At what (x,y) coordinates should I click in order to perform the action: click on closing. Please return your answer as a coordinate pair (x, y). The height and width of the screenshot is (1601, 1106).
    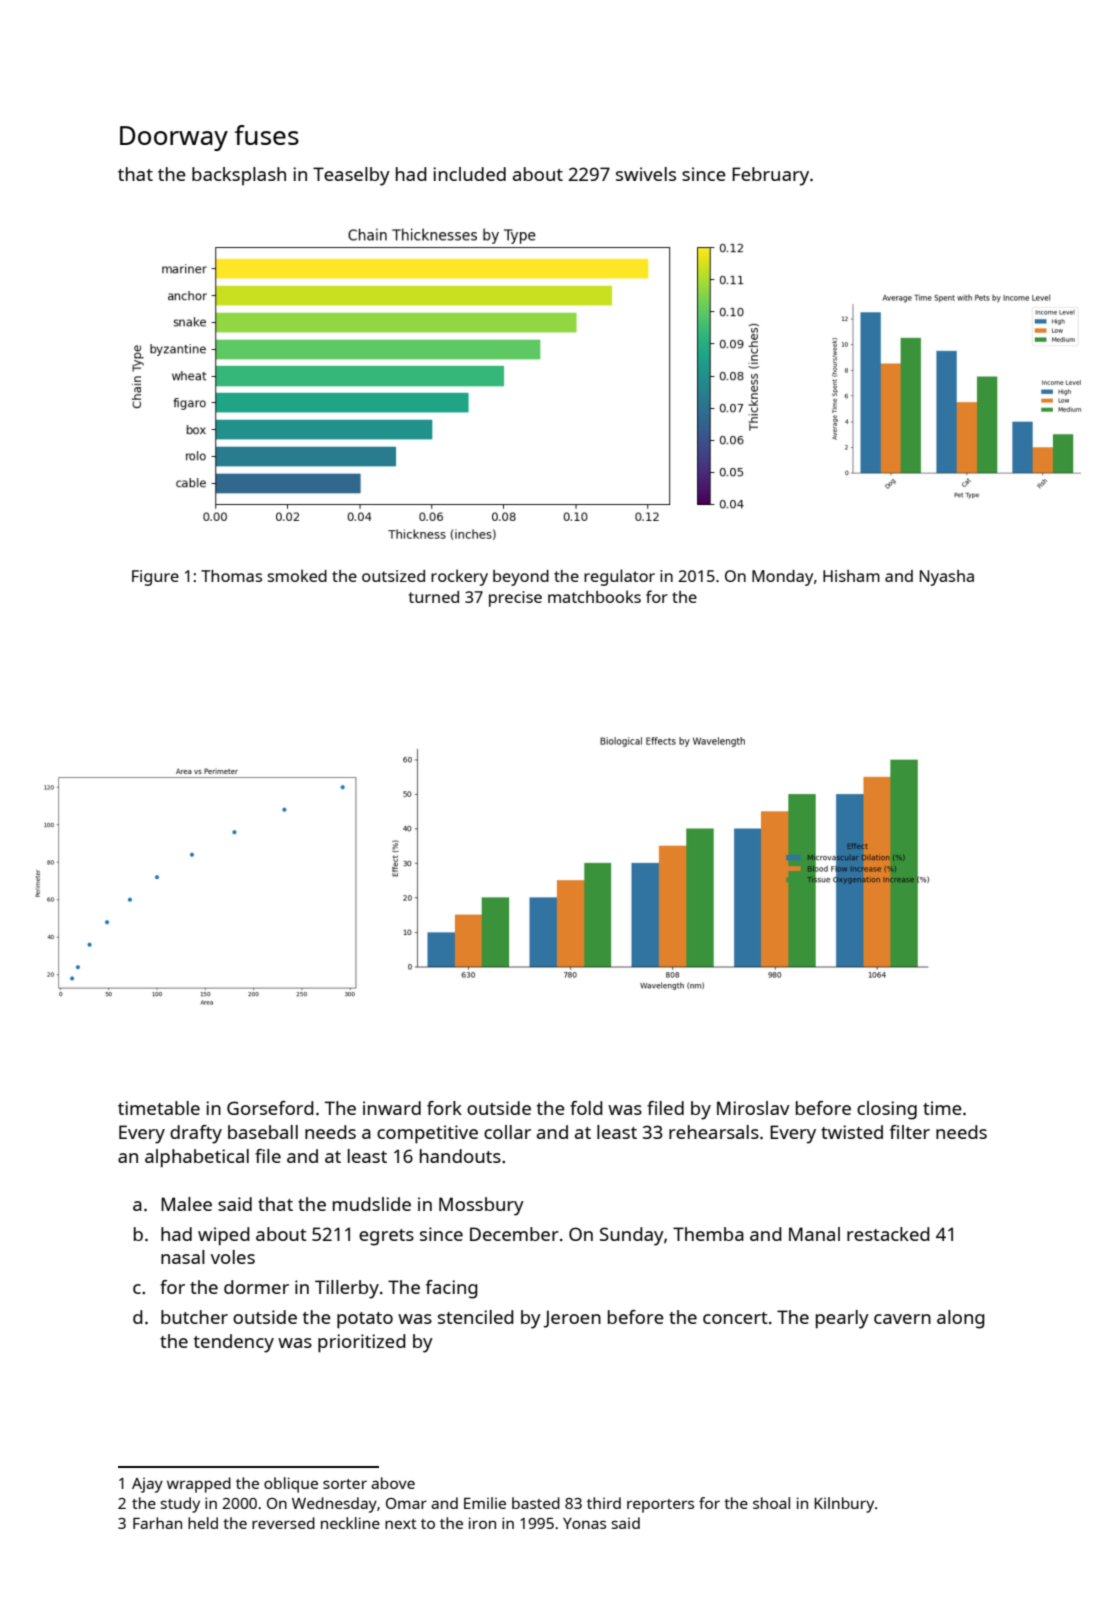
    Looking at the image, I should click on (887, 1110).
